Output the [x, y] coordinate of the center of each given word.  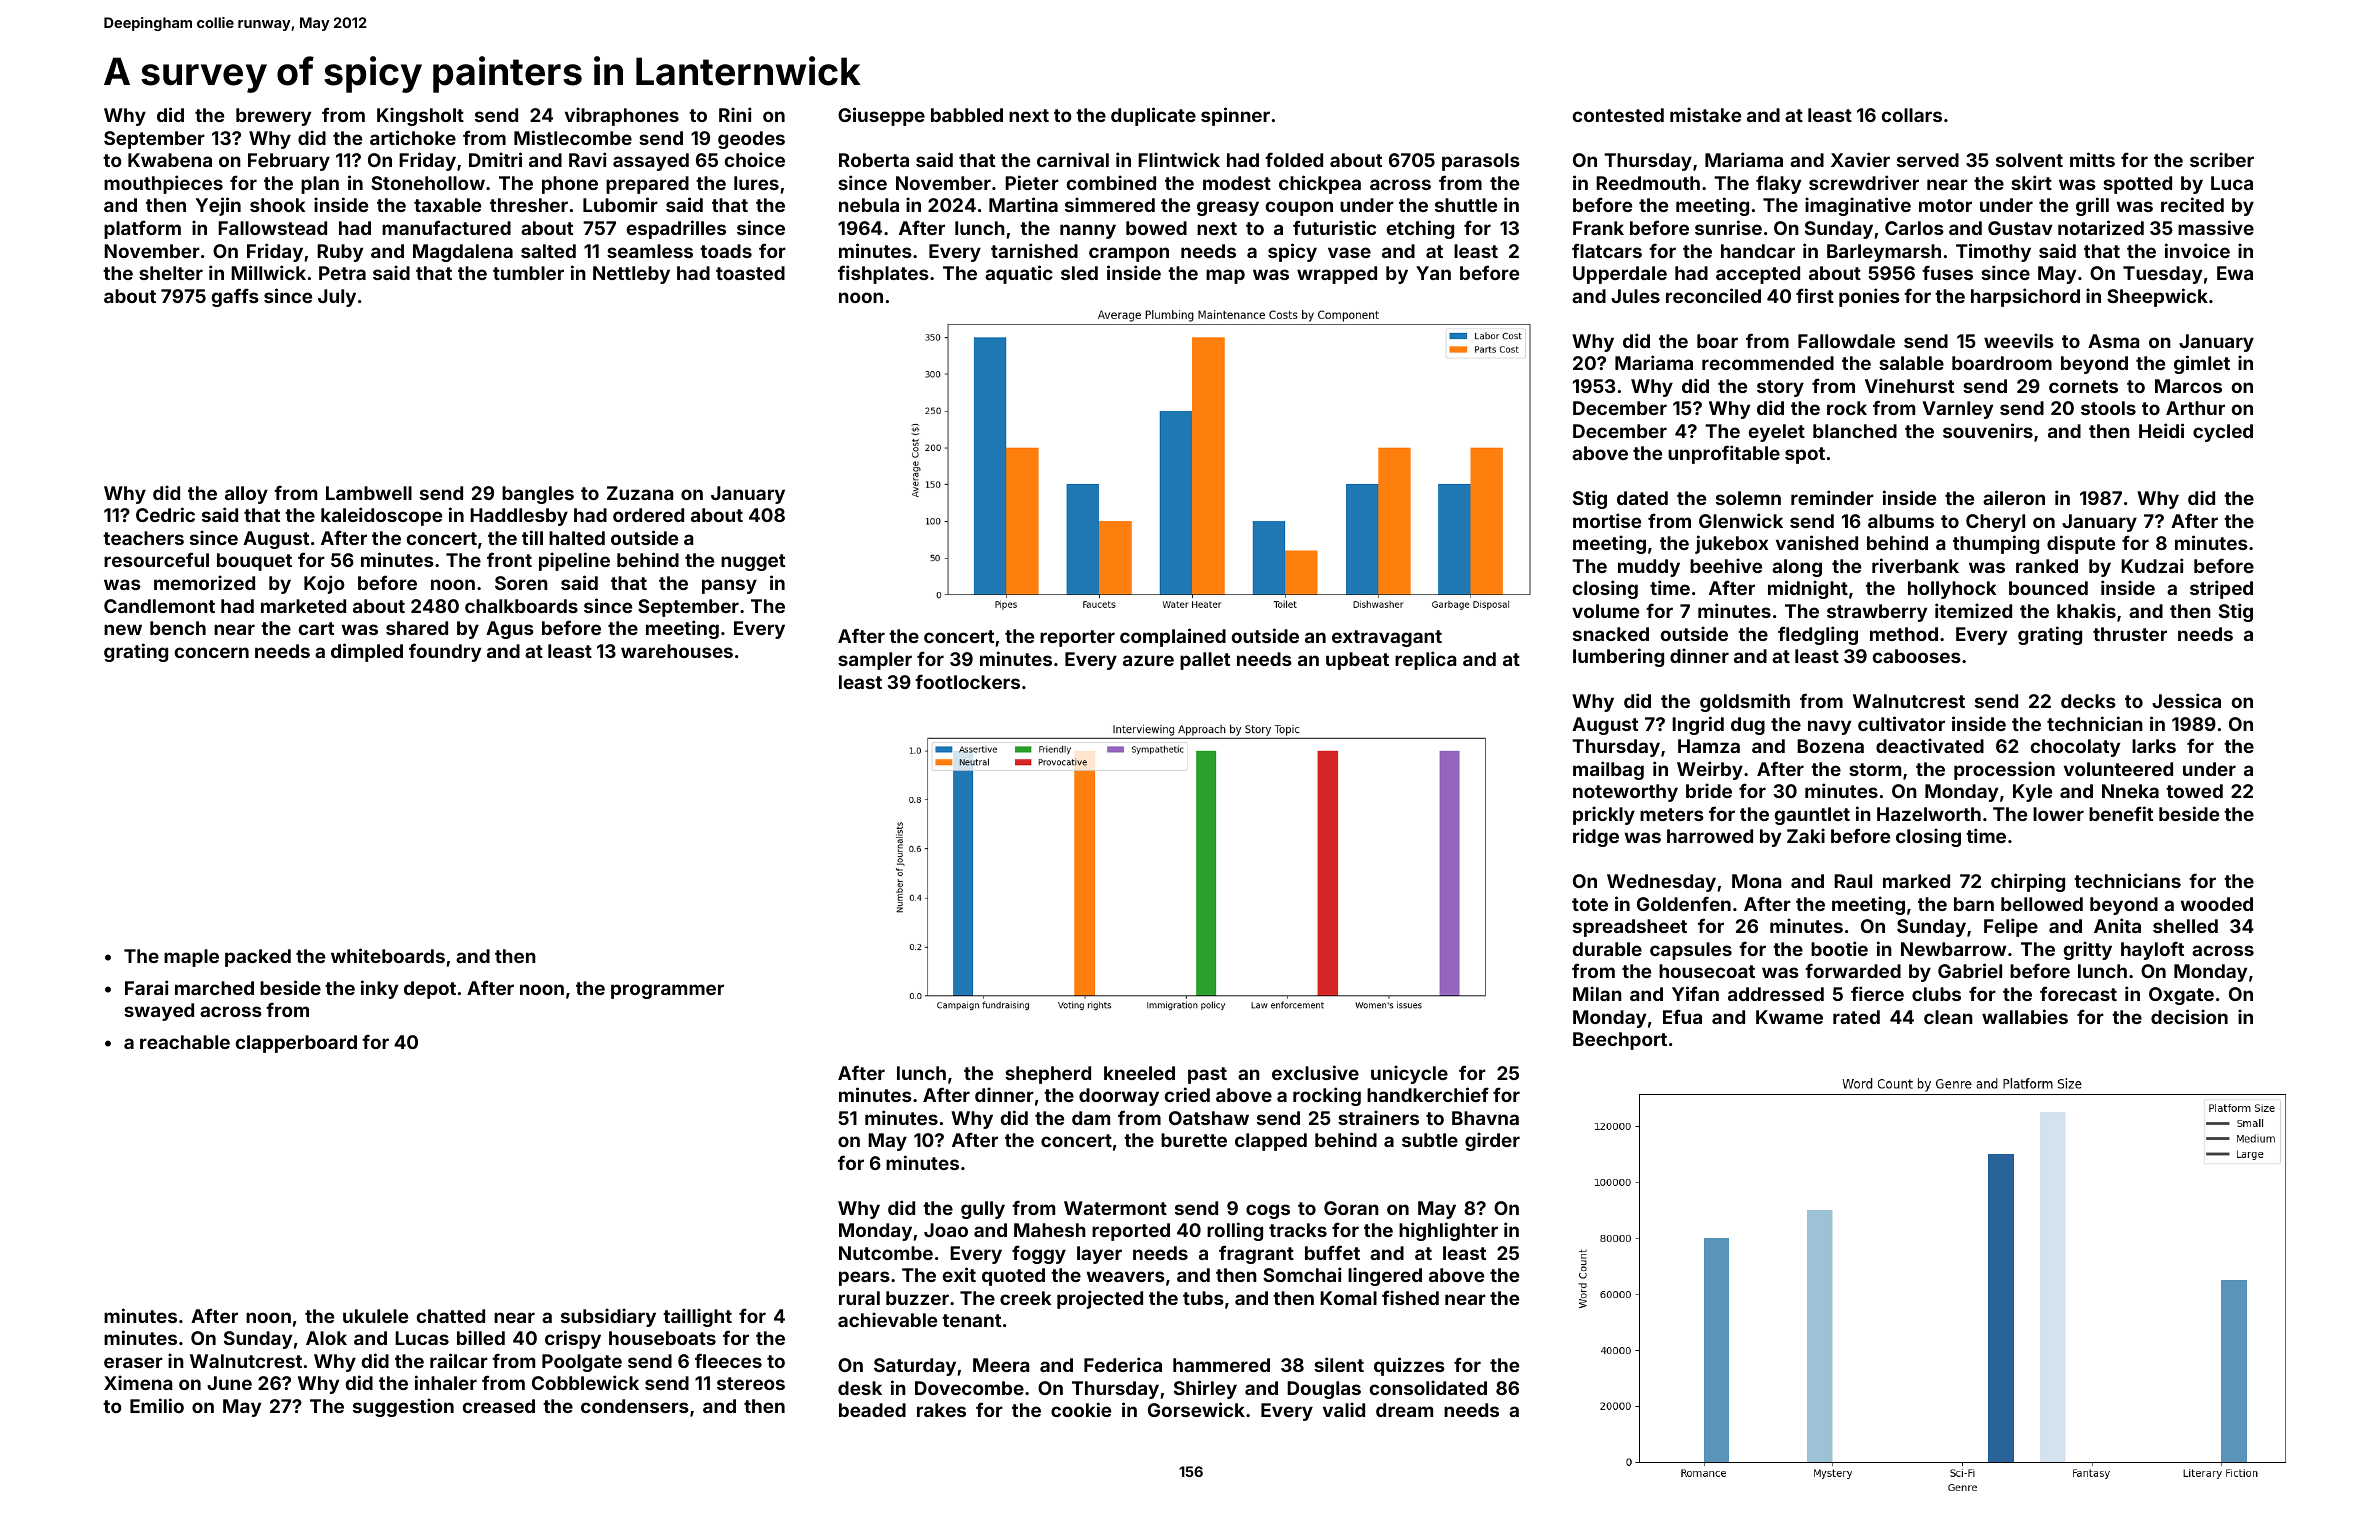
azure [1148, 660]
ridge [1596, 837]
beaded [872, 1410]
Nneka [2130, 791]
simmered [1110, 204]
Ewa [2235, 273]
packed [258, 958]
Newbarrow [1953, 949]
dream [1404, 1410]
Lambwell [369, 493]
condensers [635, 1406]
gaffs [235, 297]
